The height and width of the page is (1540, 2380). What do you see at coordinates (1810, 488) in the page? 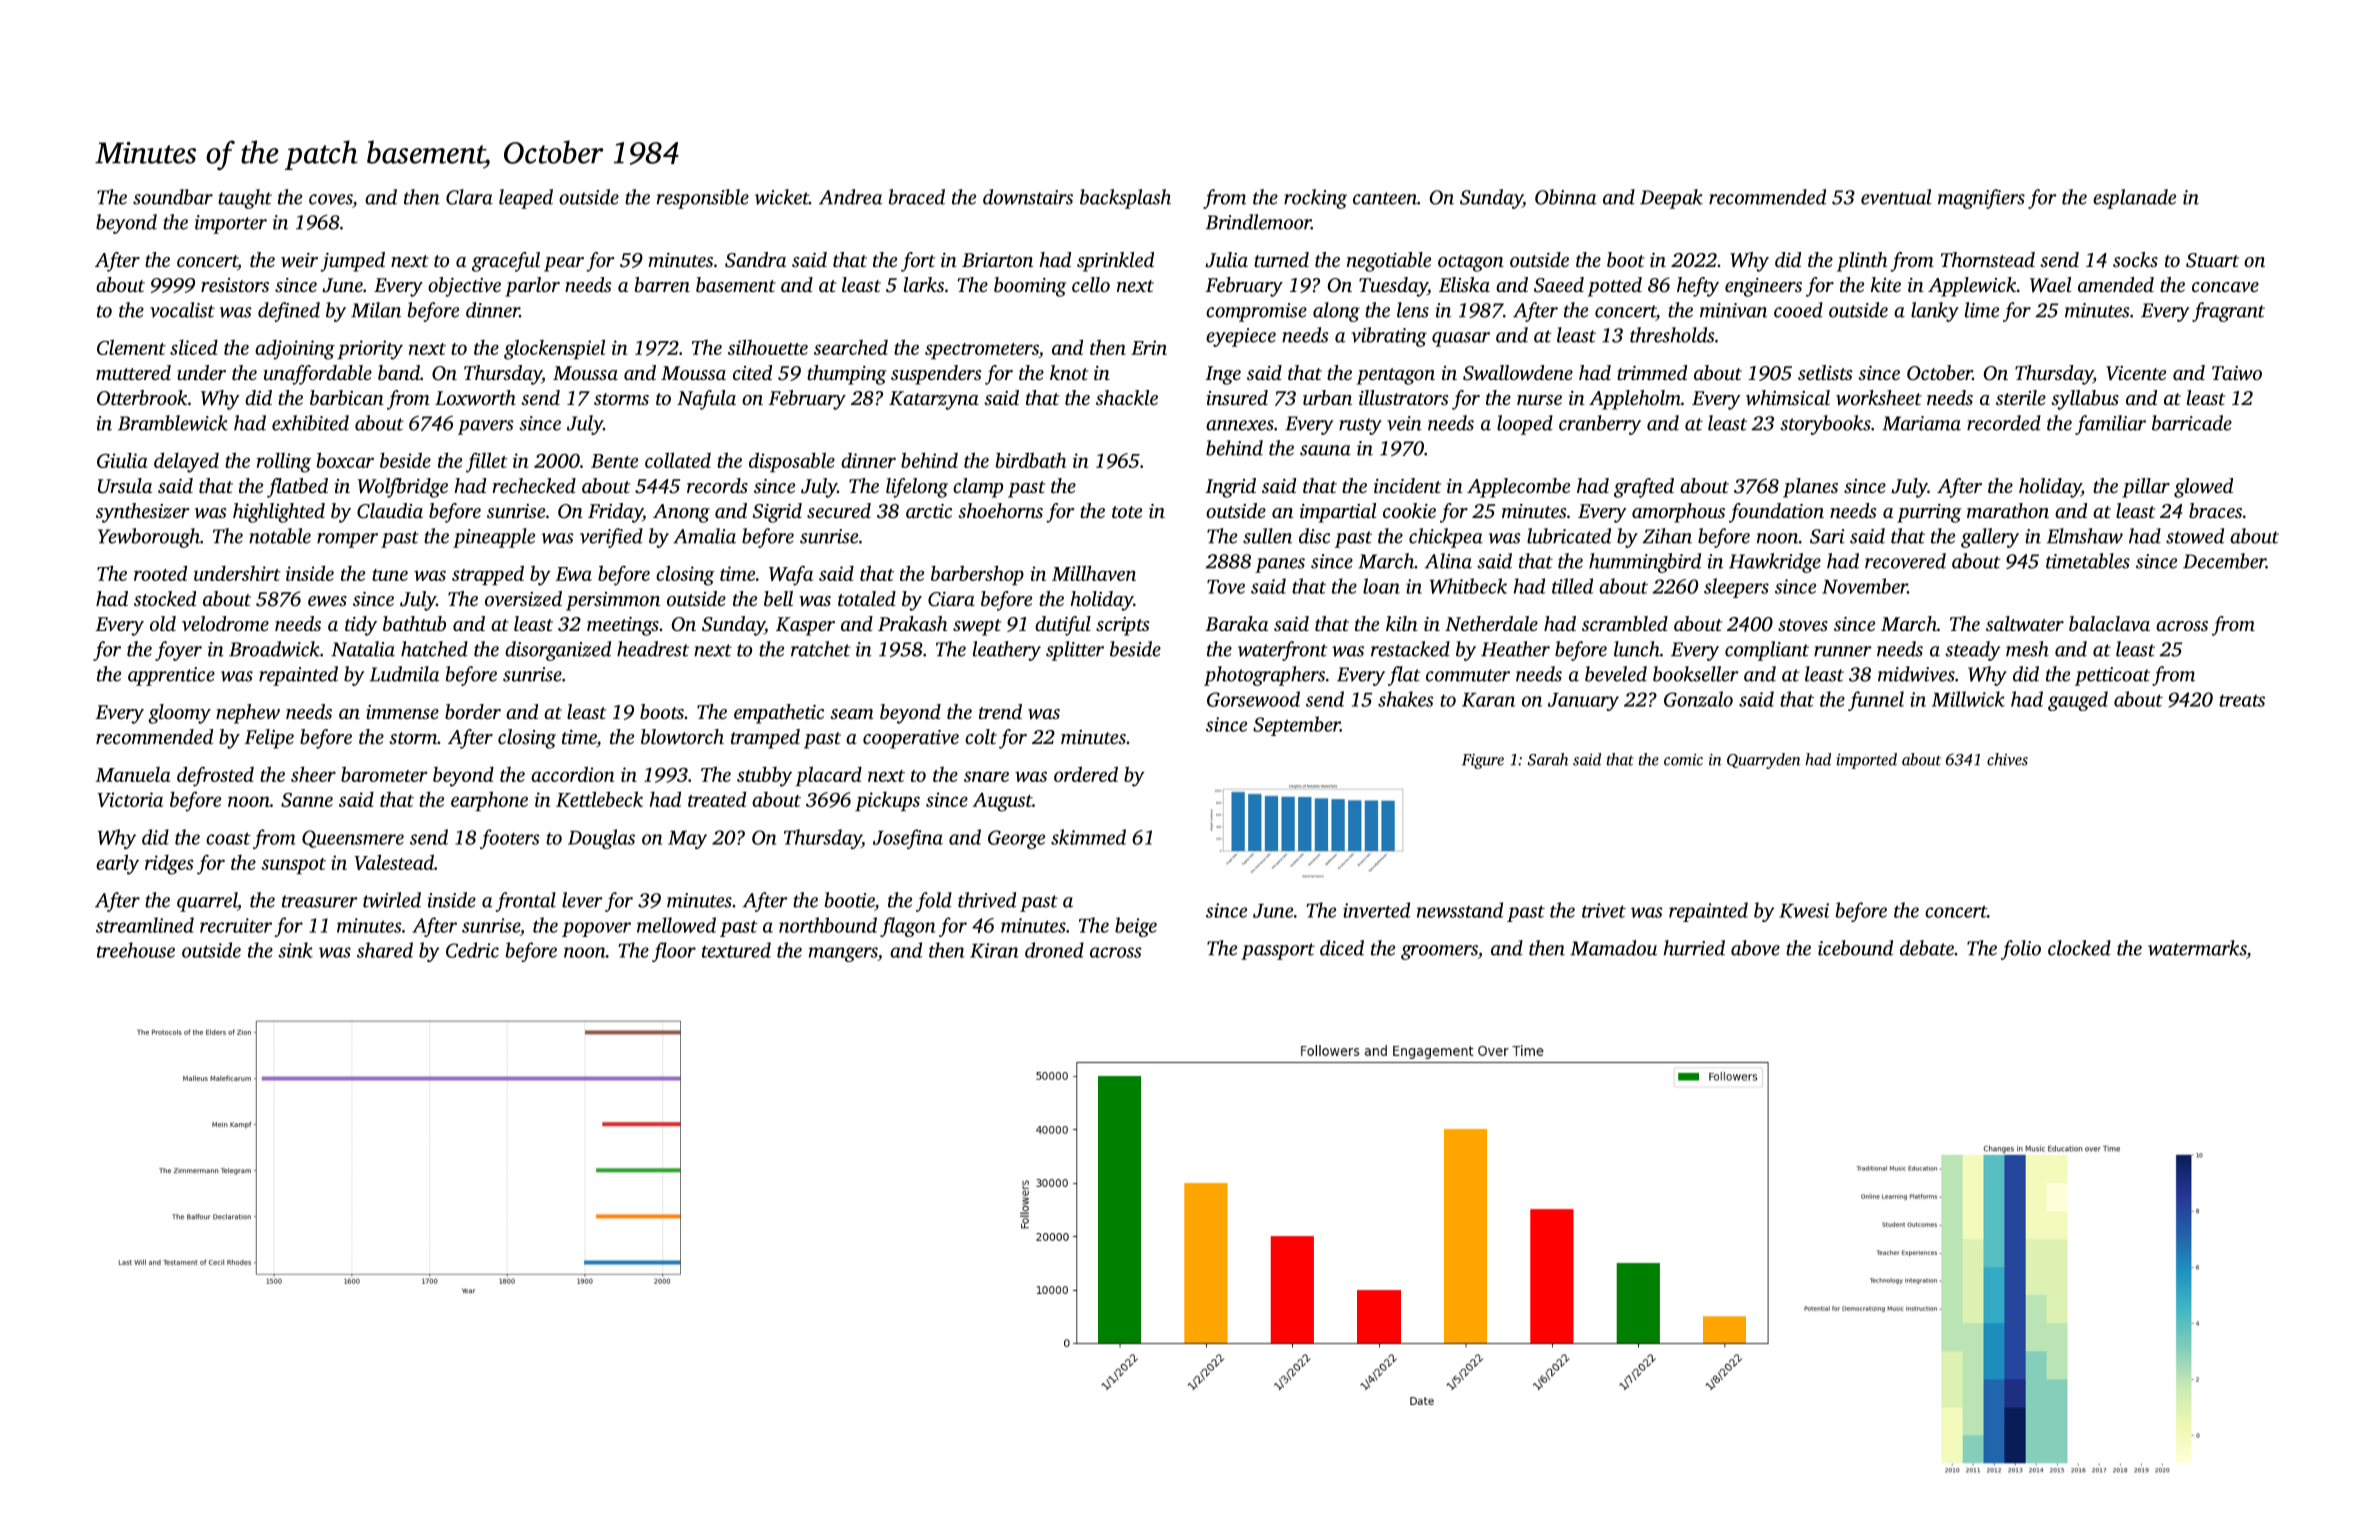
I see `planes` at bounding box center [1810, 488].
